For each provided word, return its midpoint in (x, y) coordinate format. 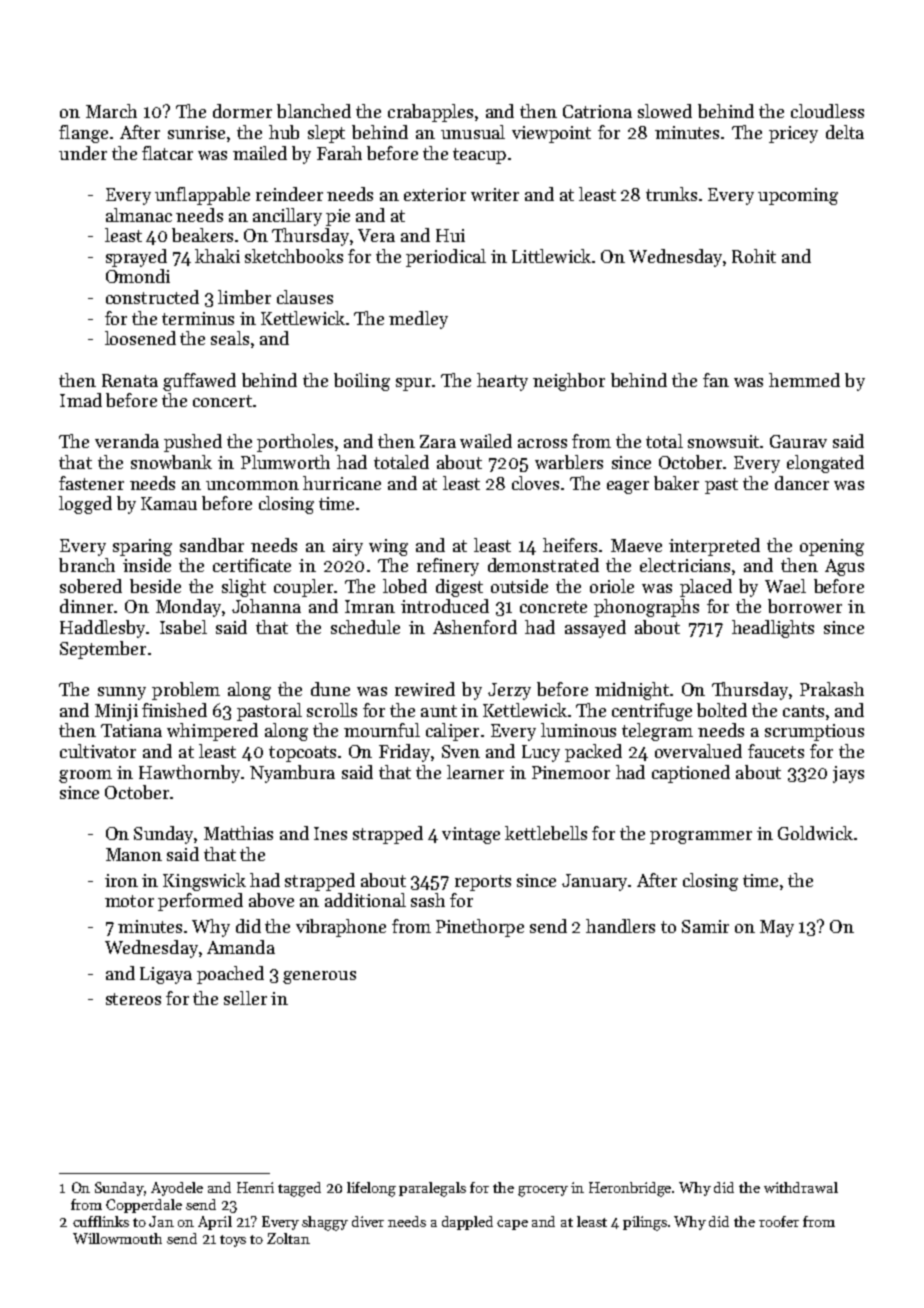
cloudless (827, 111)
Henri (255, 1187)
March (111, 111)
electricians (685, 565)
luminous (578, 730)
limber (244, 297)
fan (716, 380)
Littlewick (551, 256)
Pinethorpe (480, 928)
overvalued (698, 751)
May (777, 928)
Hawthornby (189, 774)
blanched (314, 111)
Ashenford (475, 627)
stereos (133, 999)
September (103, 650)
